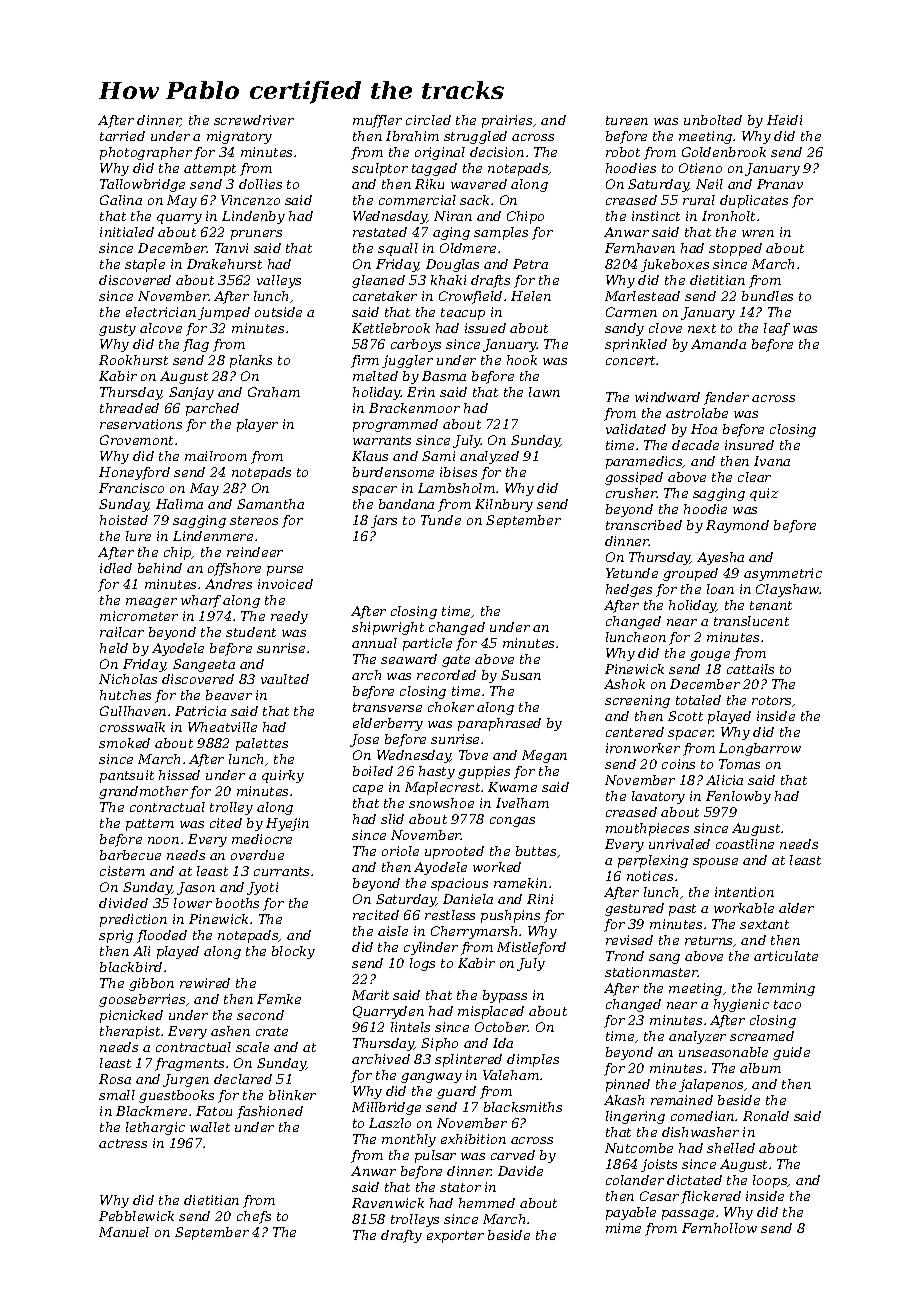 The height and width of the screenshot is (1308, 924). I want to click on Megan, so click(544, 756).
